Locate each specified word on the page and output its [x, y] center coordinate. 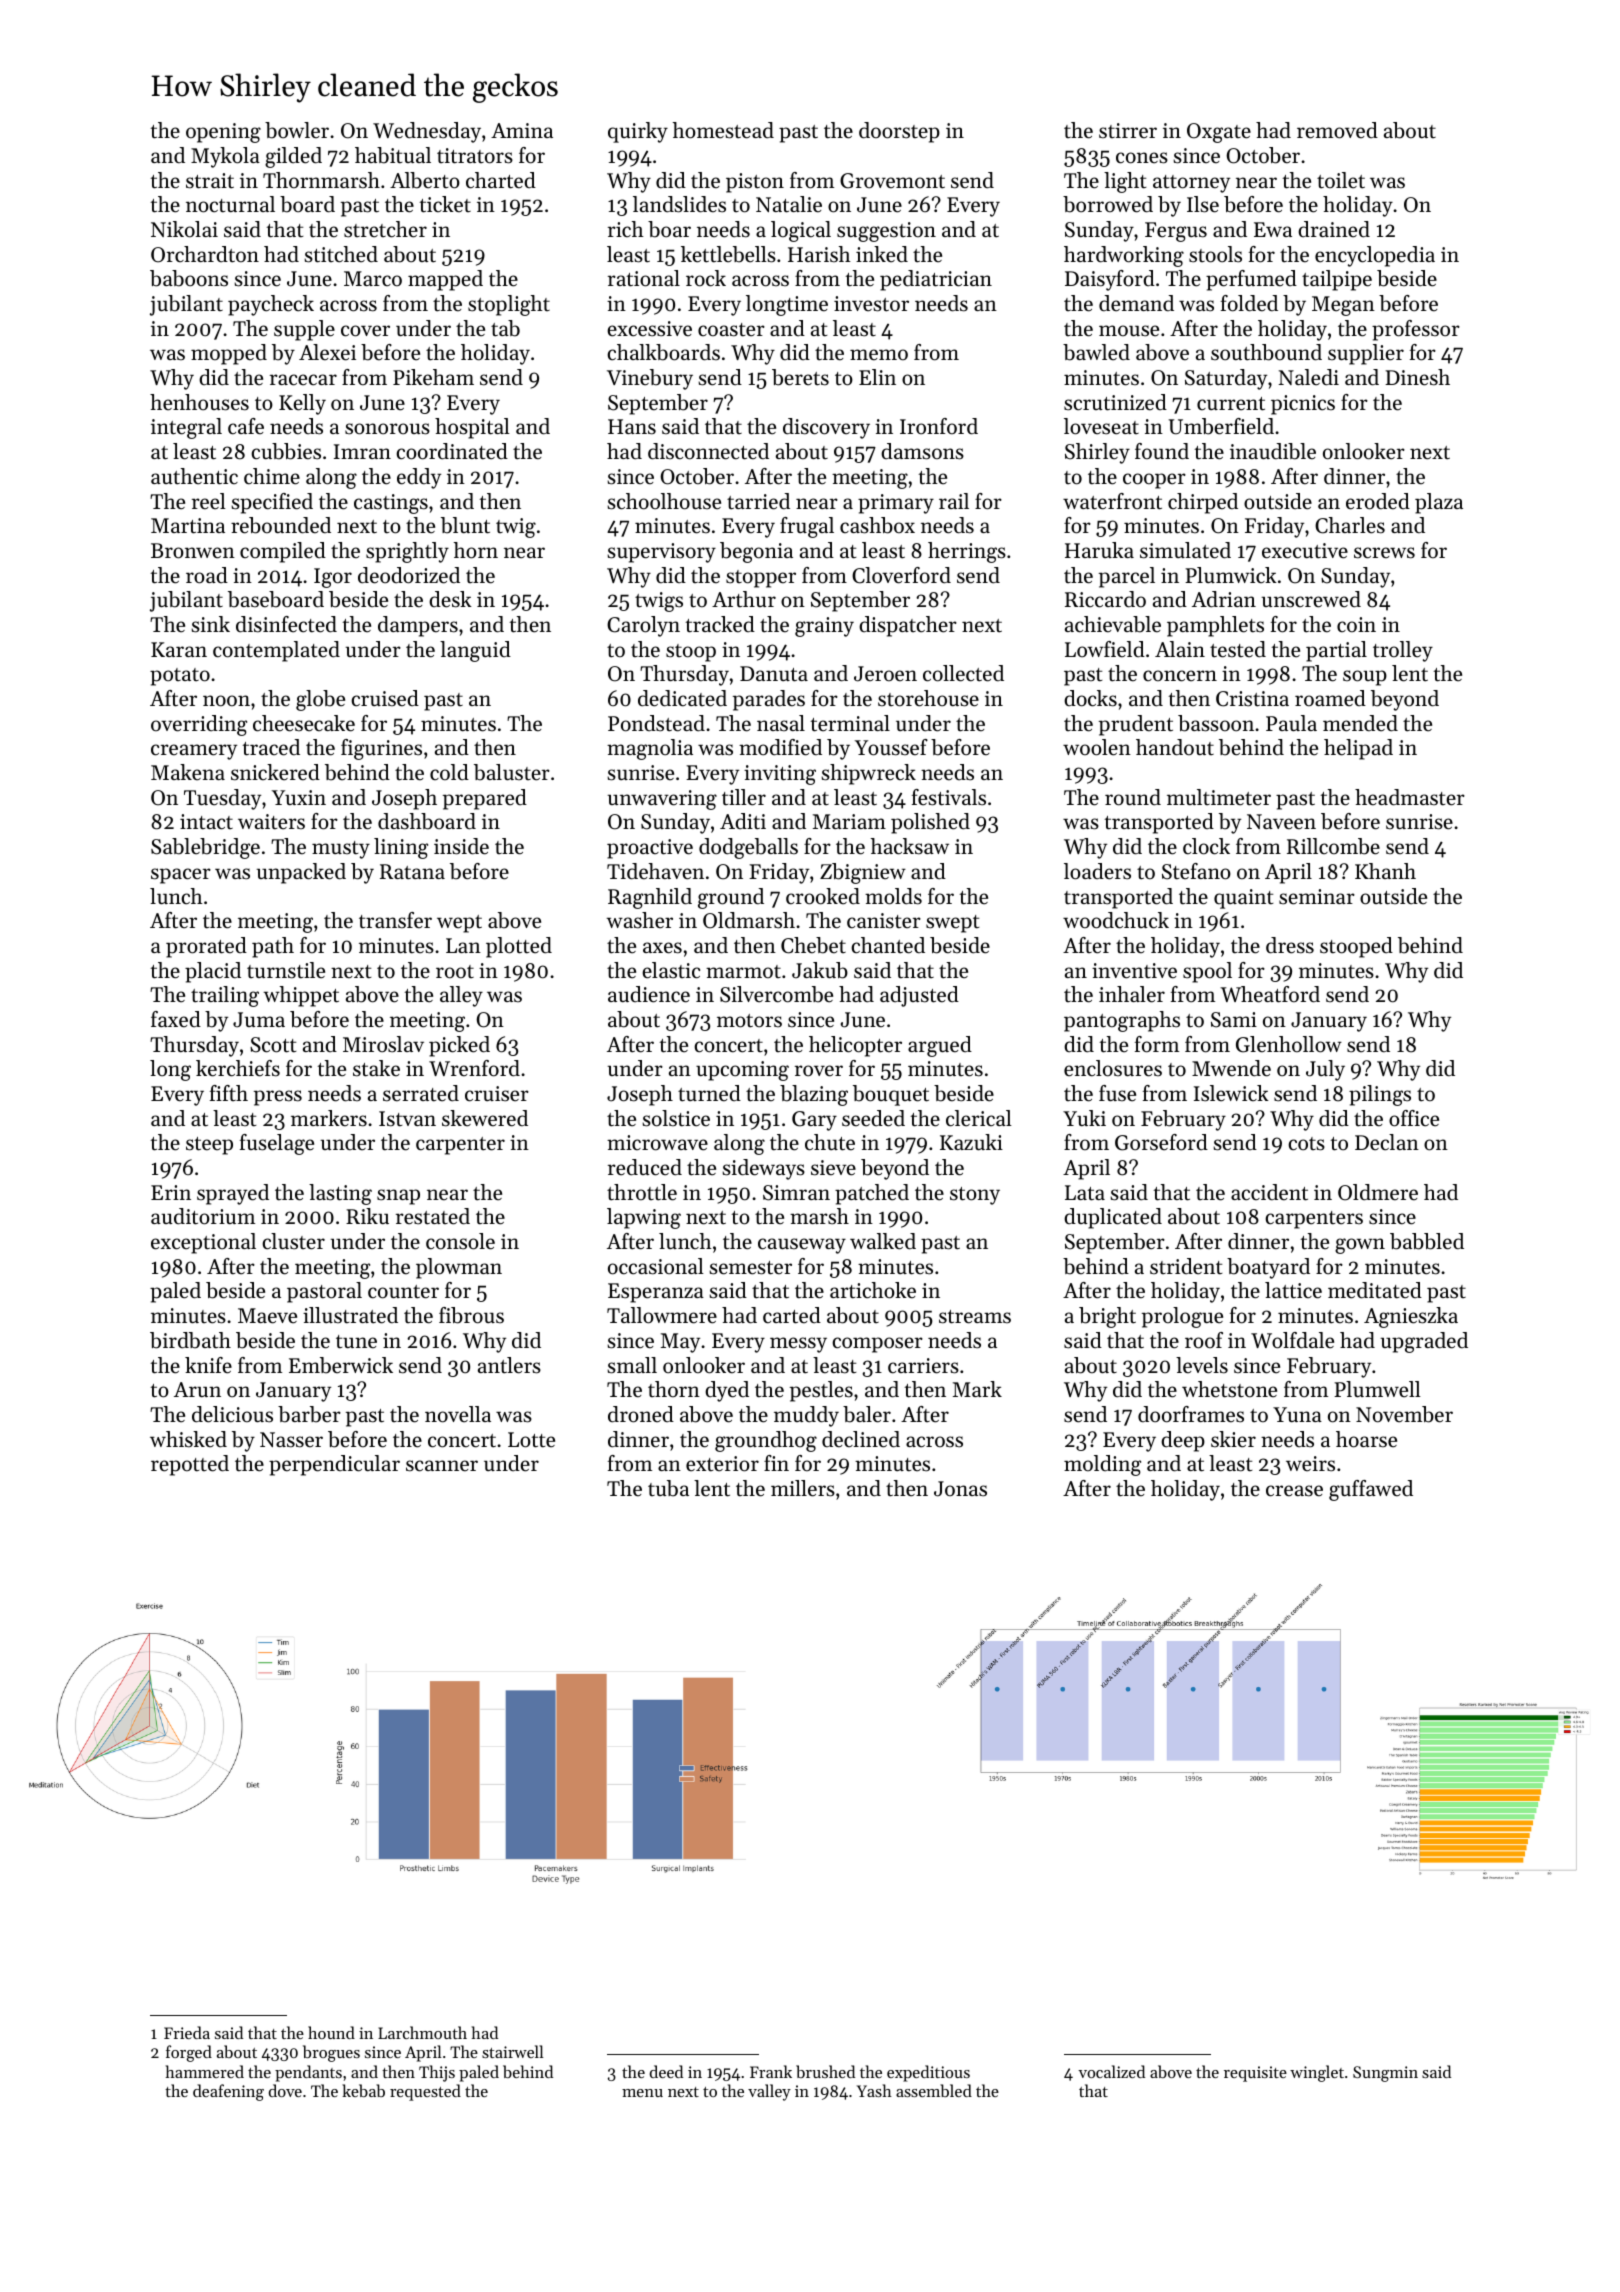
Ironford [939, 426]
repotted [190, 1465]
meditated [1375, 1290]
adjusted [919, 996]
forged [189, 2053]
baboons [189, 278]
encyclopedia [1375, 256]
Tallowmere [662, 1315]
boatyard [1268, 1268]
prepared [485, 799]
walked [883, 1241]
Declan [1387, 1142]
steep [209, 1146]
